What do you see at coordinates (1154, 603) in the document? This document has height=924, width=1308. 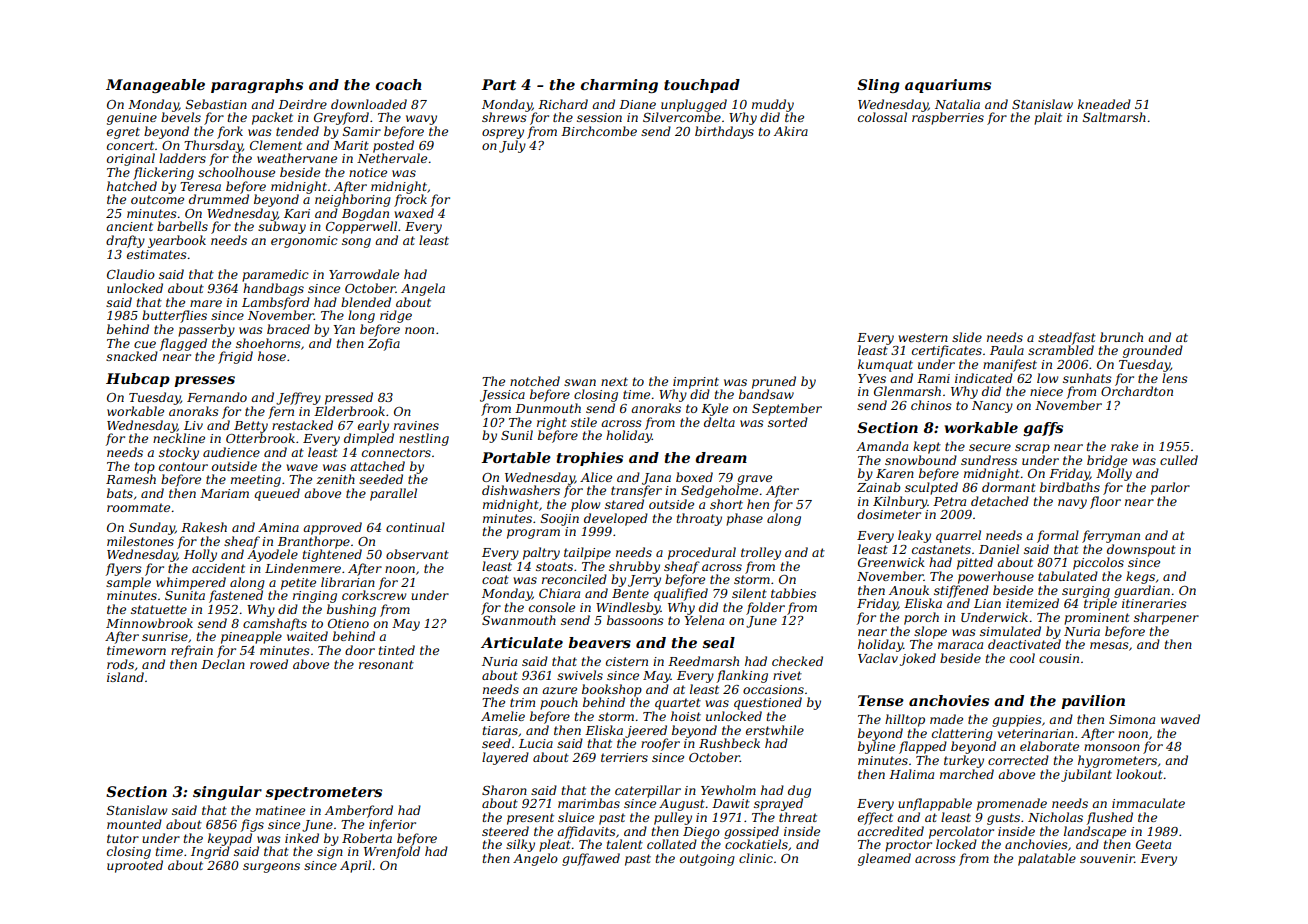 I see `itineraries` at bounding box center [1154, 603].
